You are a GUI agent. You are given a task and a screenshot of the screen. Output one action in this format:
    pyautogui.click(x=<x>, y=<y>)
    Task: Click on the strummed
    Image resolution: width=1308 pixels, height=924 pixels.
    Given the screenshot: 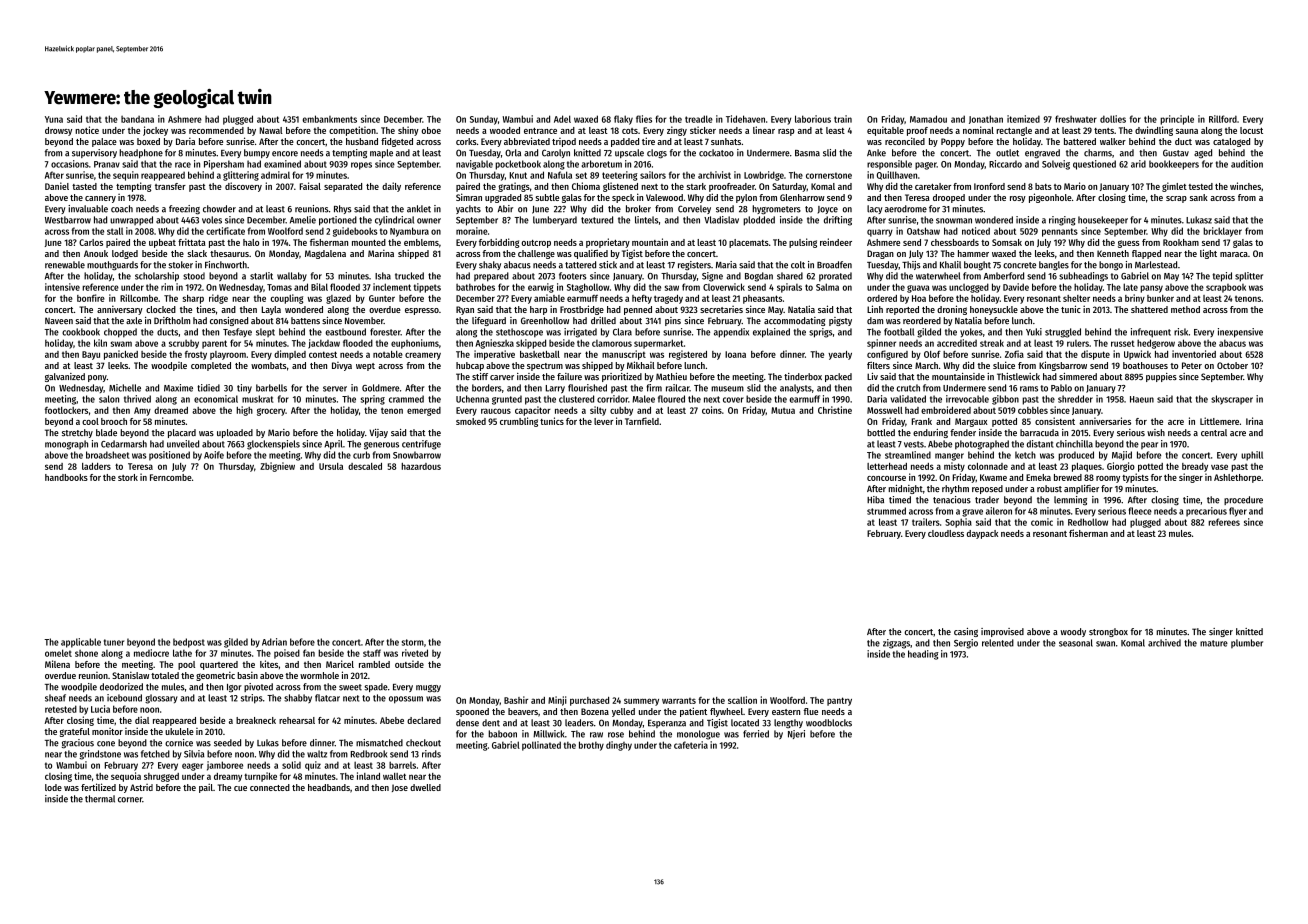 What is the action you would take?
    pyautogui.click(x=886, y=511)
